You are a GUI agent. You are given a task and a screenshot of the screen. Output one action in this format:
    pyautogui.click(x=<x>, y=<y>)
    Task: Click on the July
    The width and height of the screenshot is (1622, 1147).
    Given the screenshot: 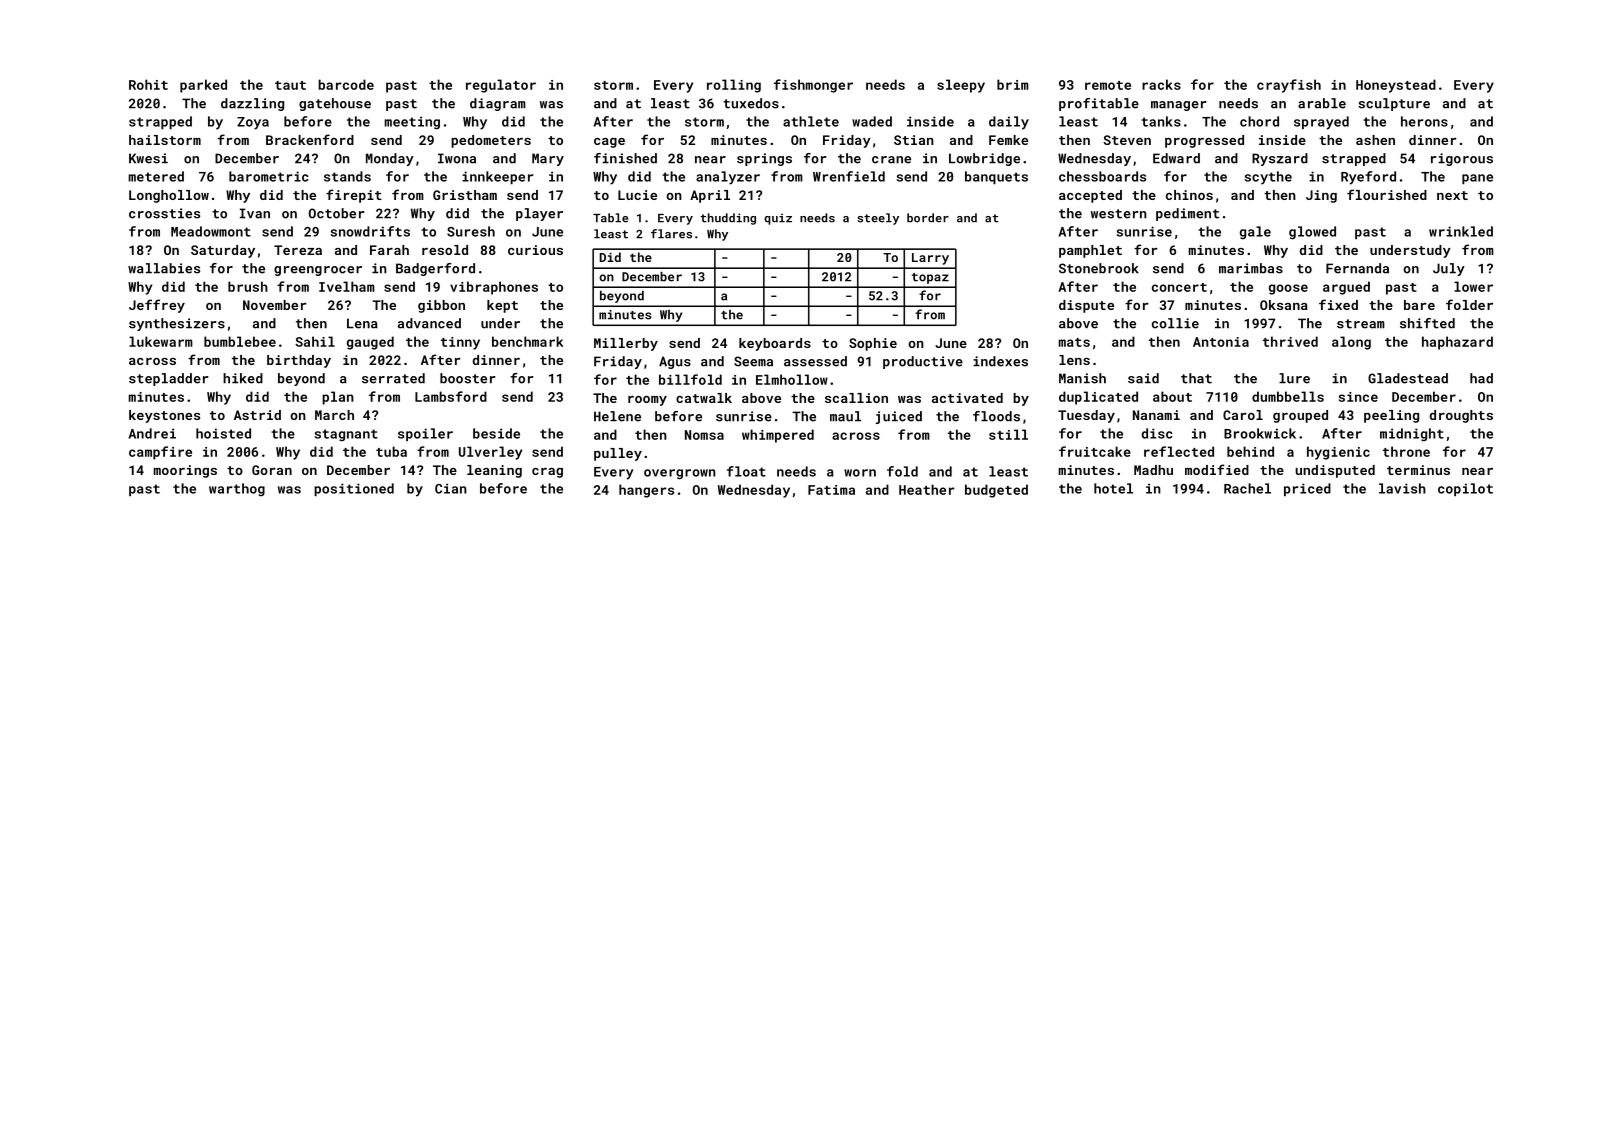 What is the action you would take?
    pyautogui.click(x=1449, y=269)
